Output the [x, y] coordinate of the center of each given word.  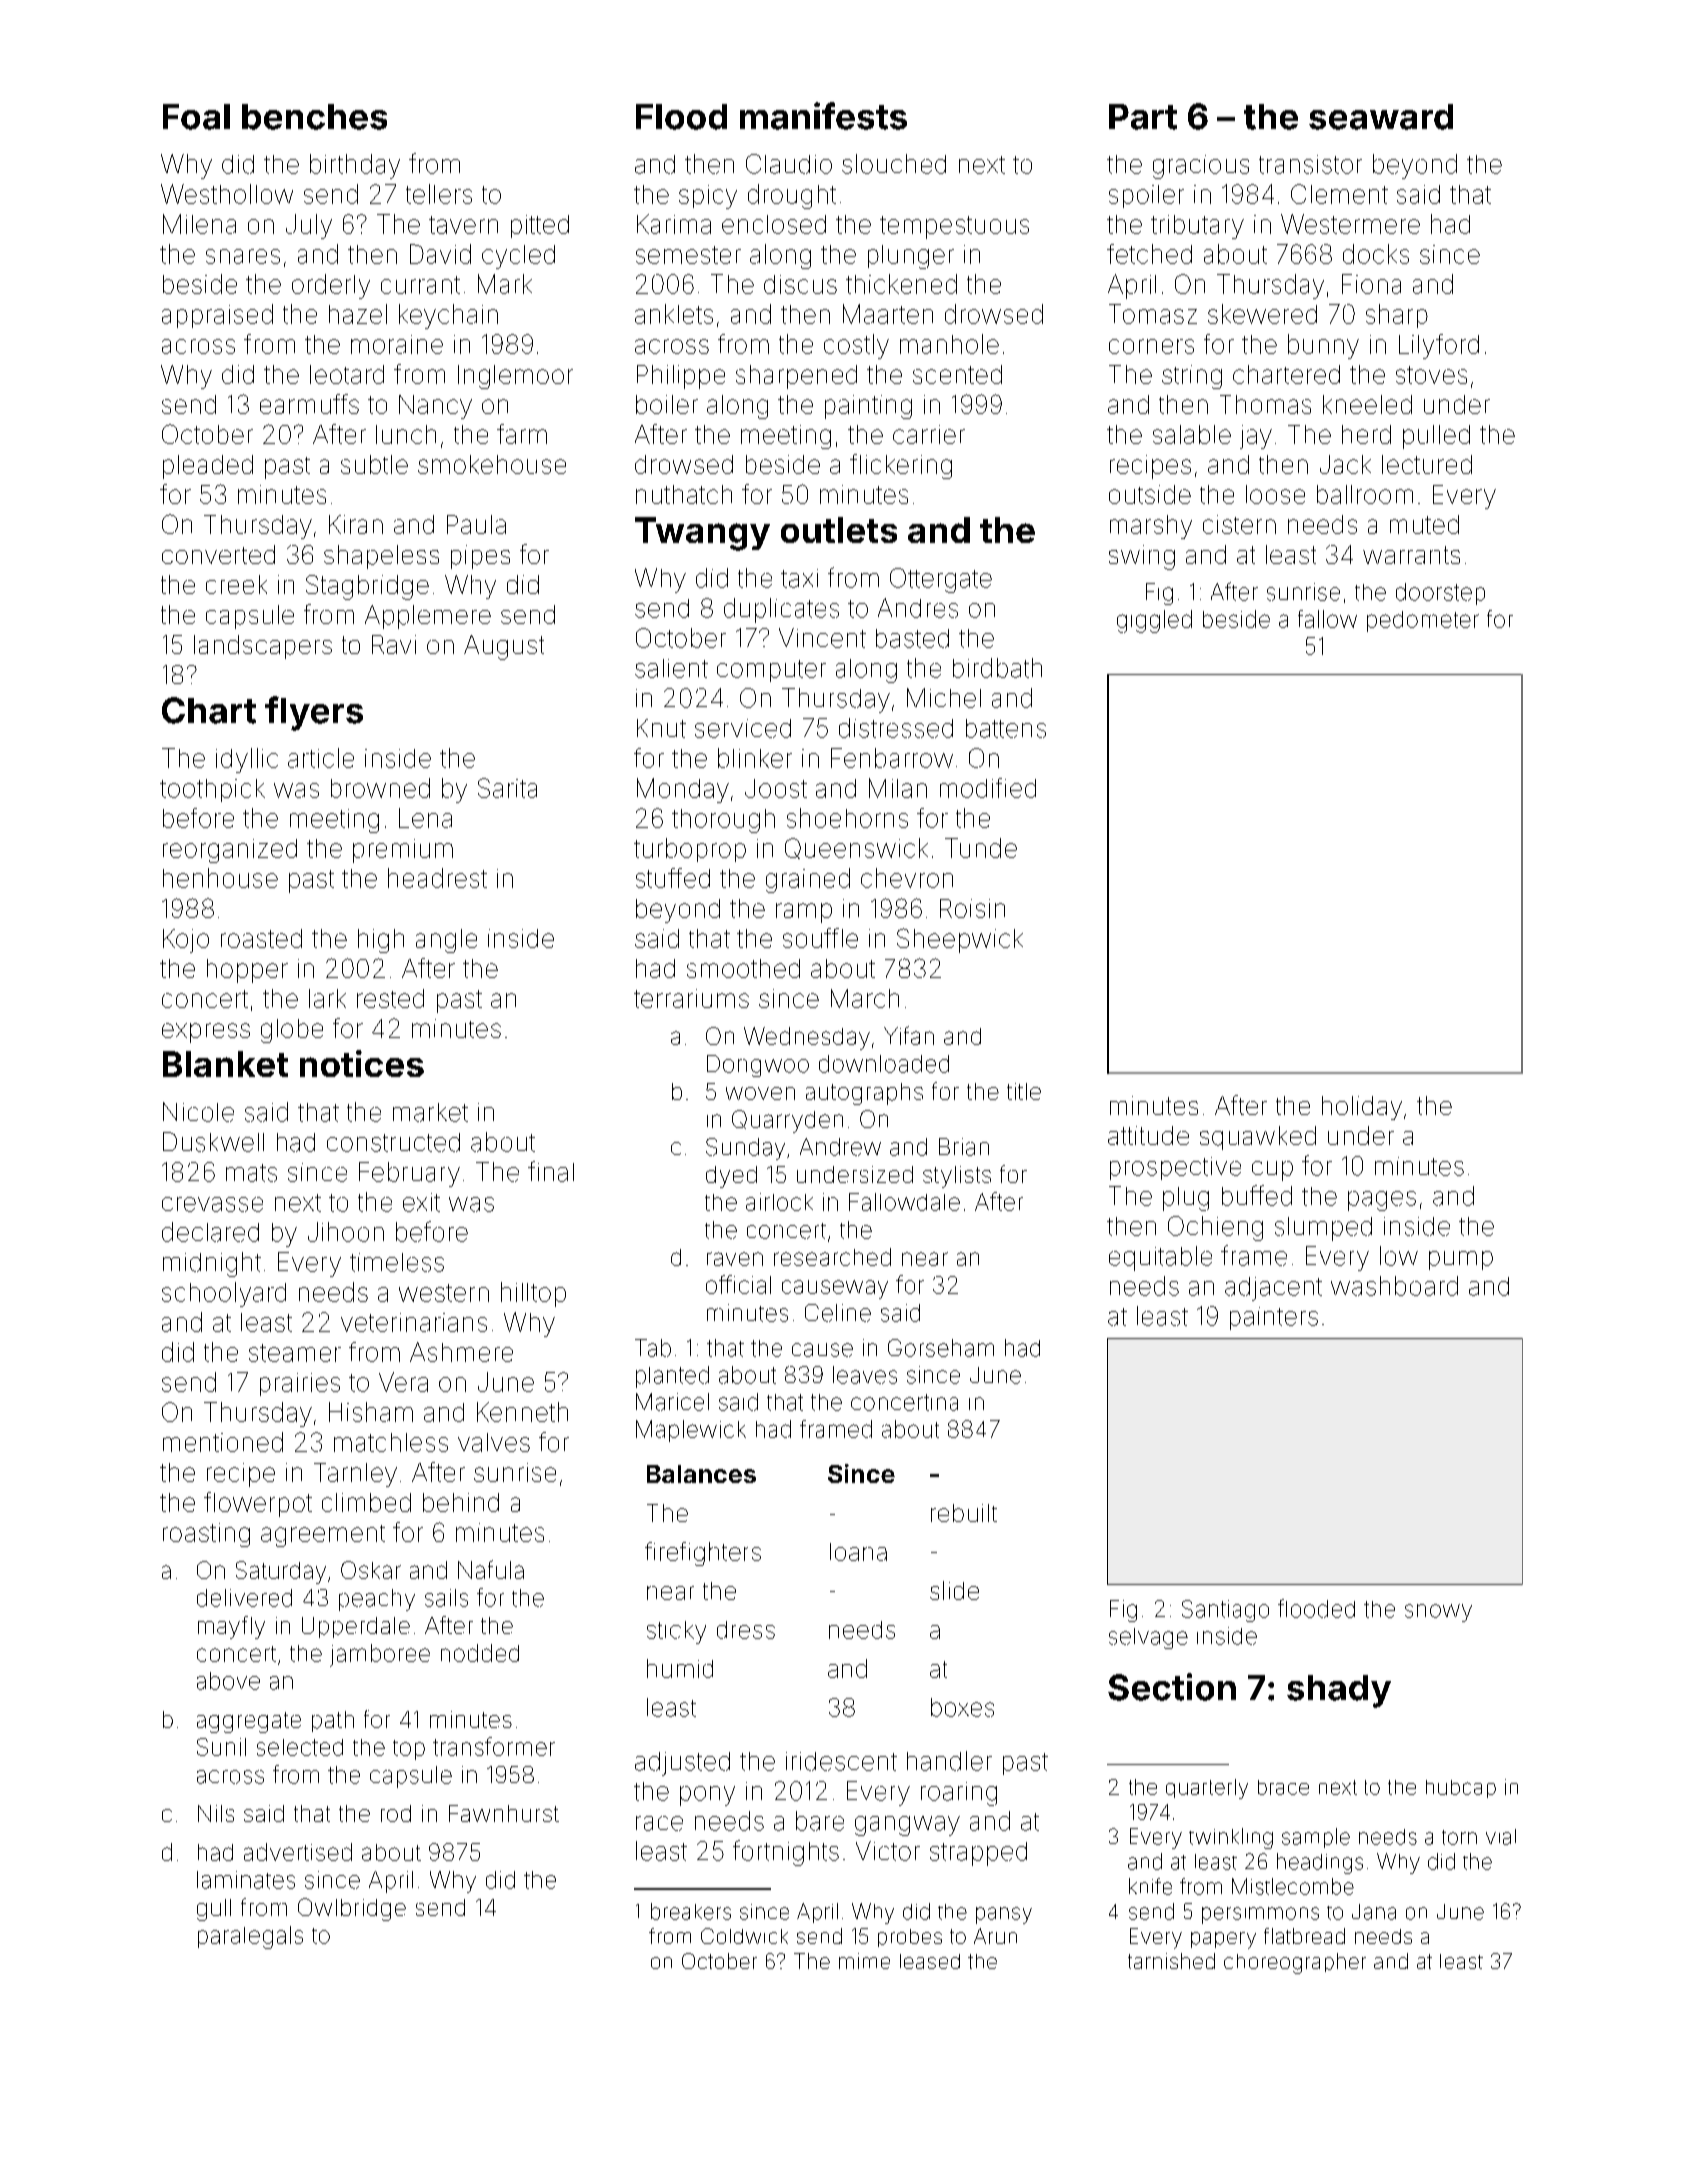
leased [930, 1961]
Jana [1374, 1912]
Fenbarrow [892, 758]
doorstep [1440, 594]
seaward [1381, 117]
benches [314, 117]
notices [362, 1063]
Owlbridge [352, 1909]
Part [1143, 117]
